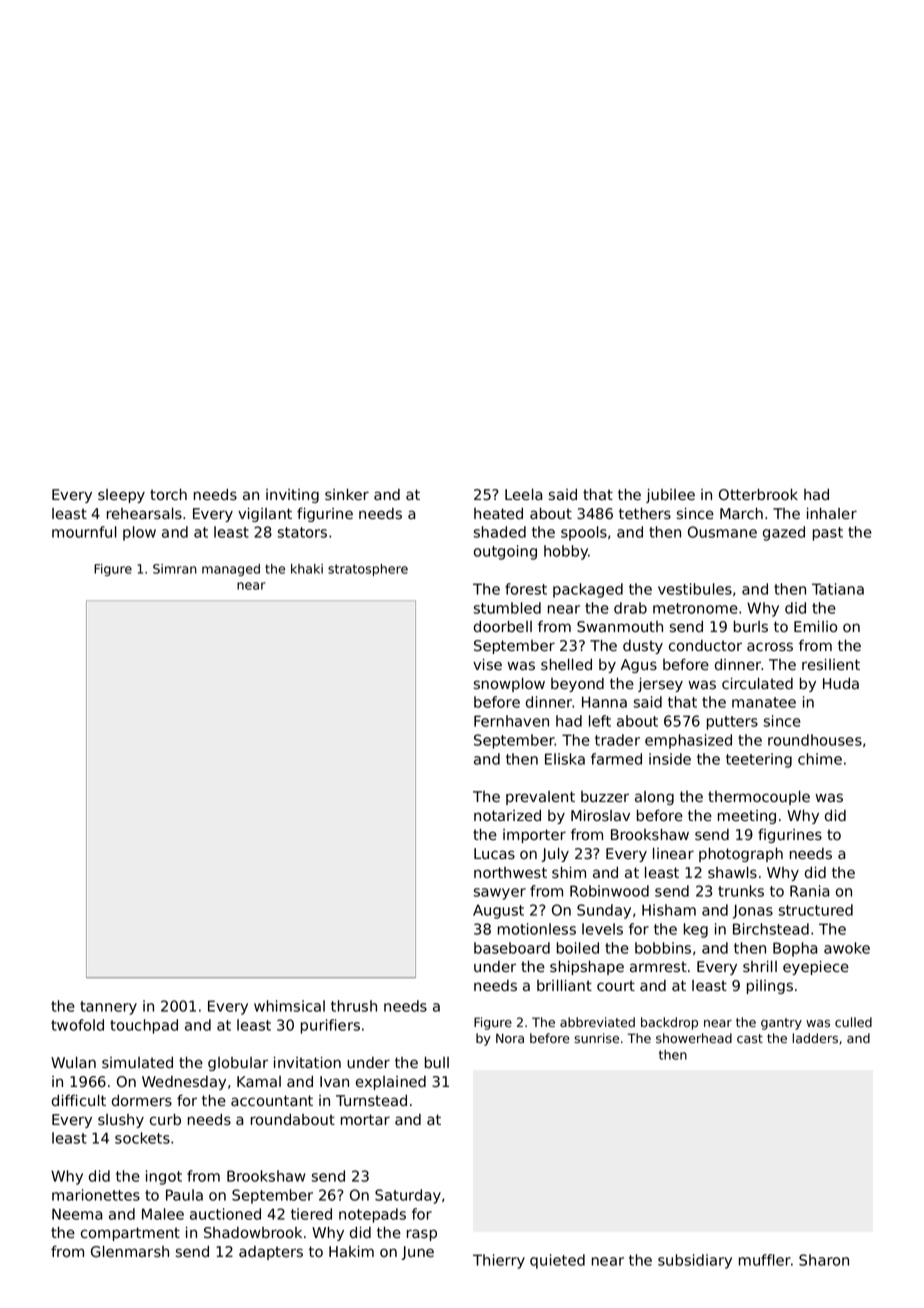 The height and width of the page is (1308, 924). I want to click on difficult, so click(79, 1100).
